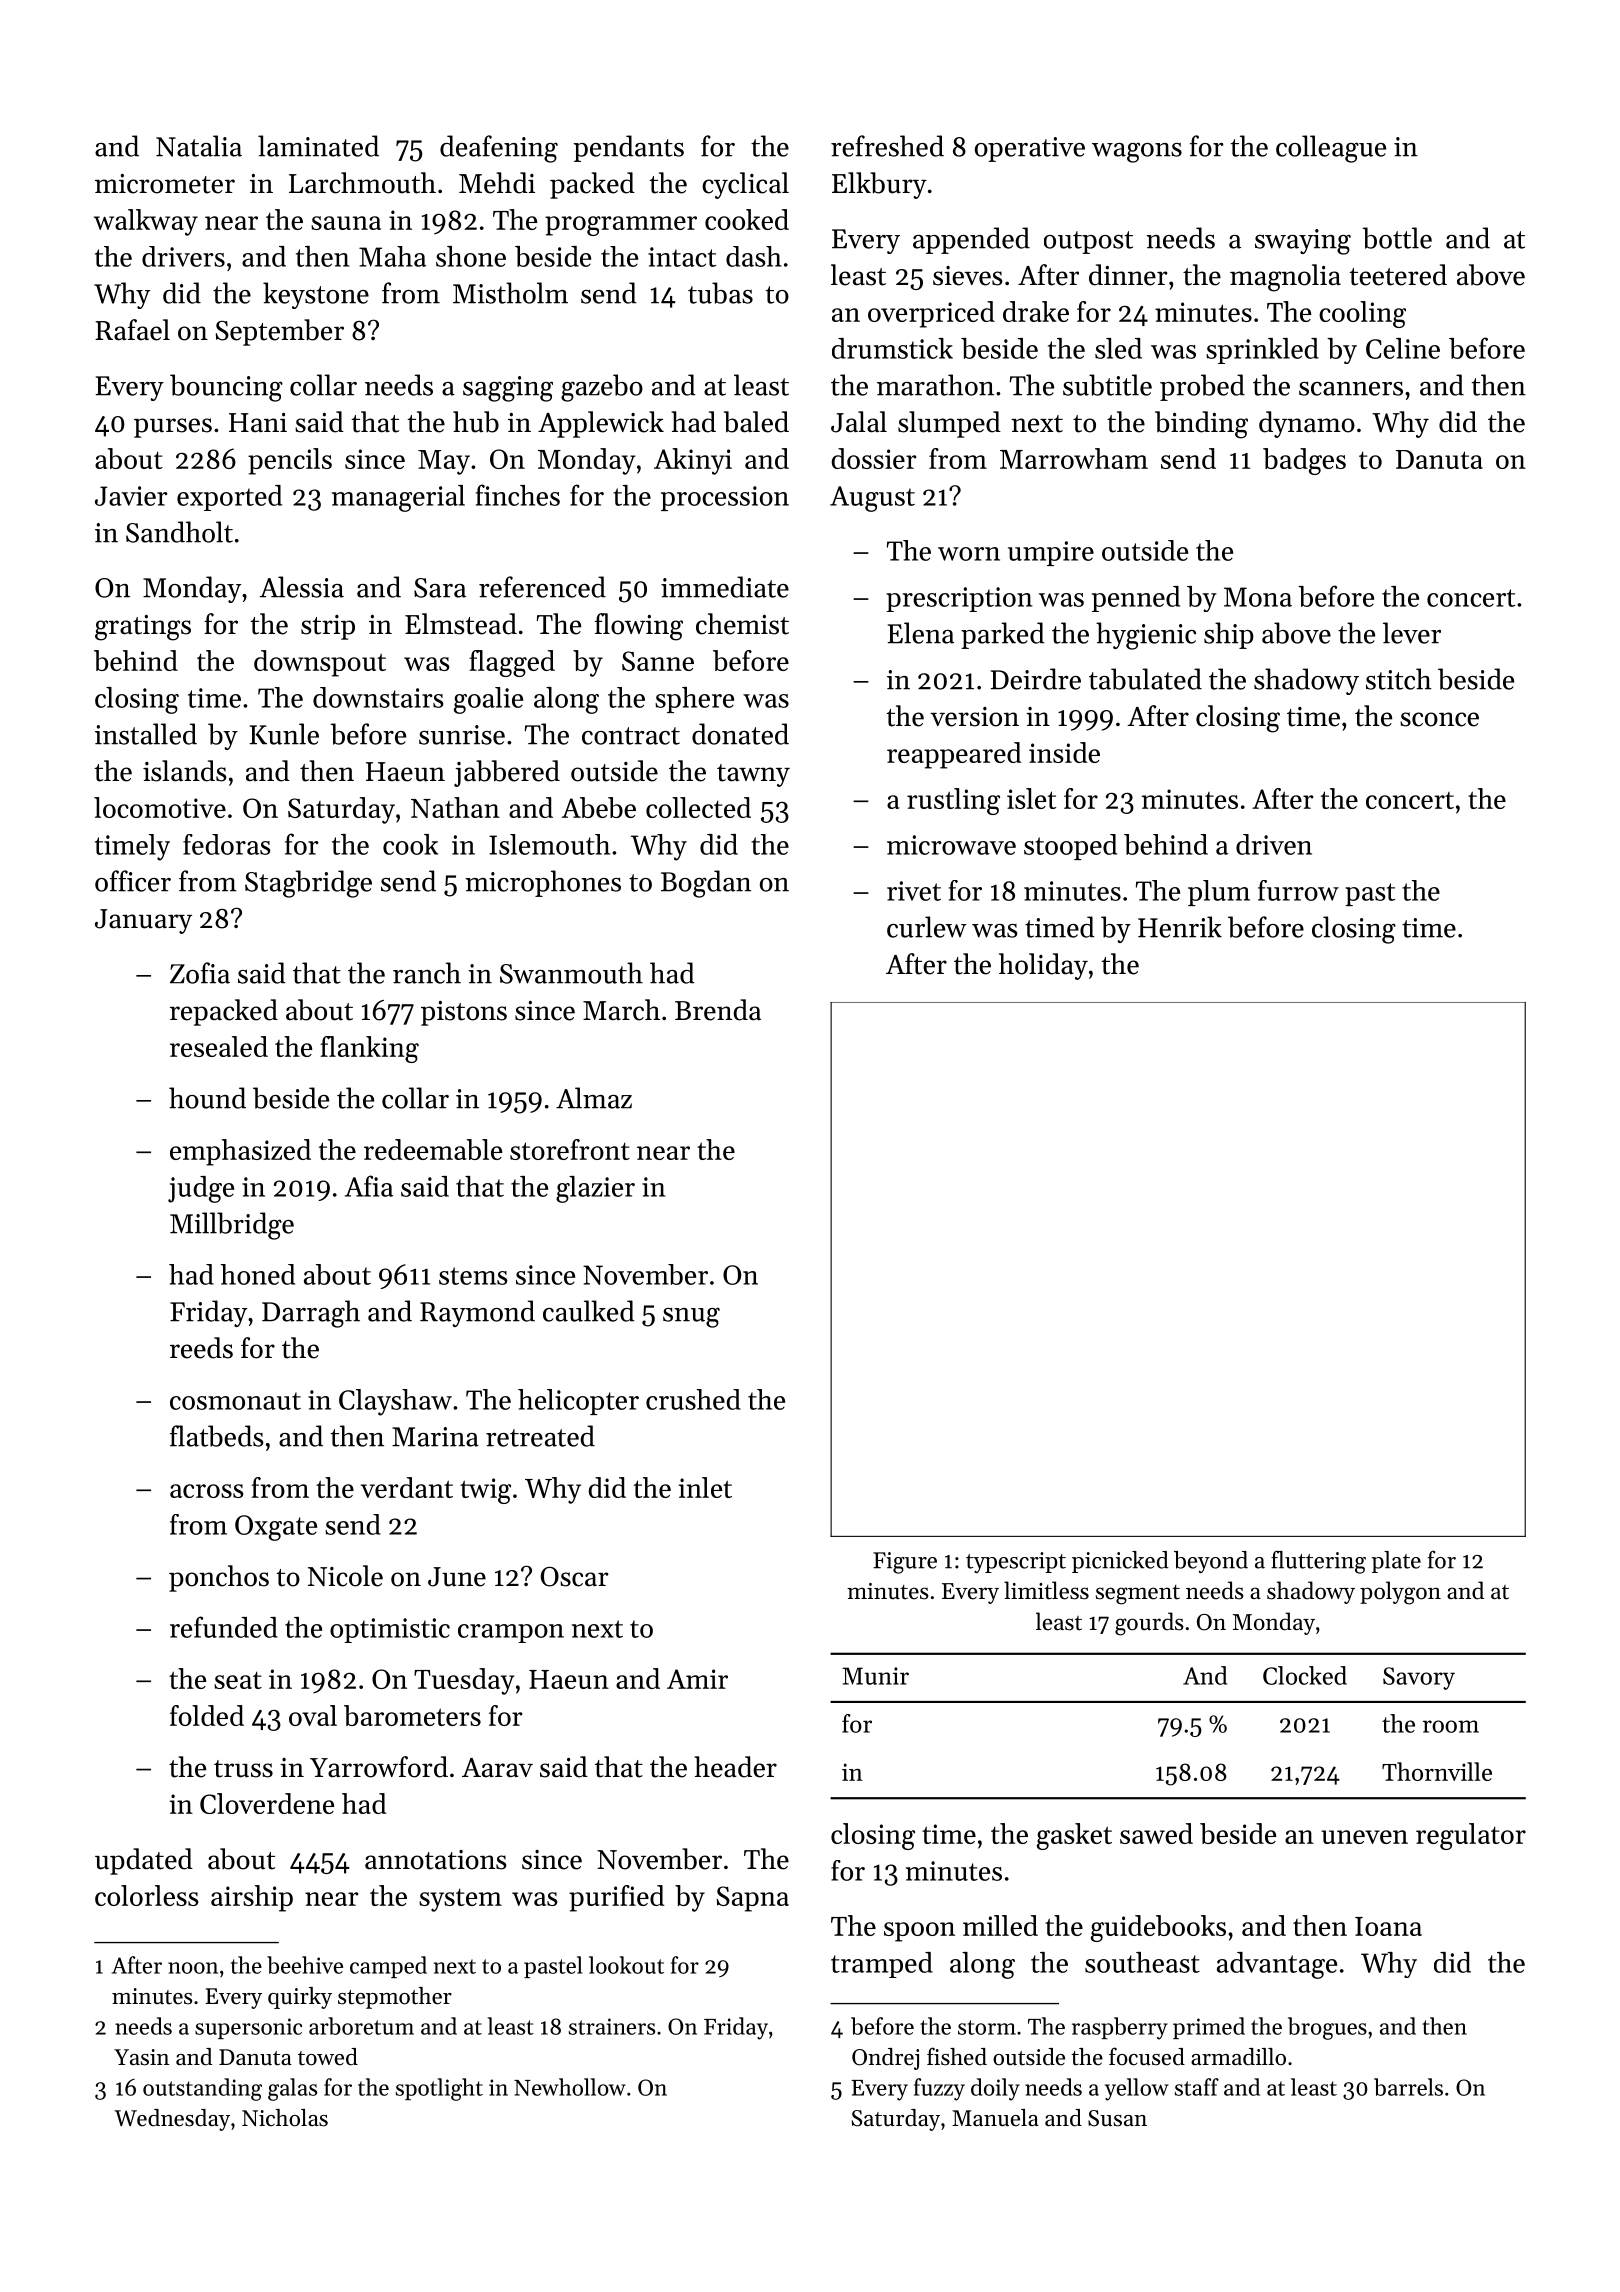 The width and height of the image is (1620, 2292). I want to click on updated, so click(144, 1861).
